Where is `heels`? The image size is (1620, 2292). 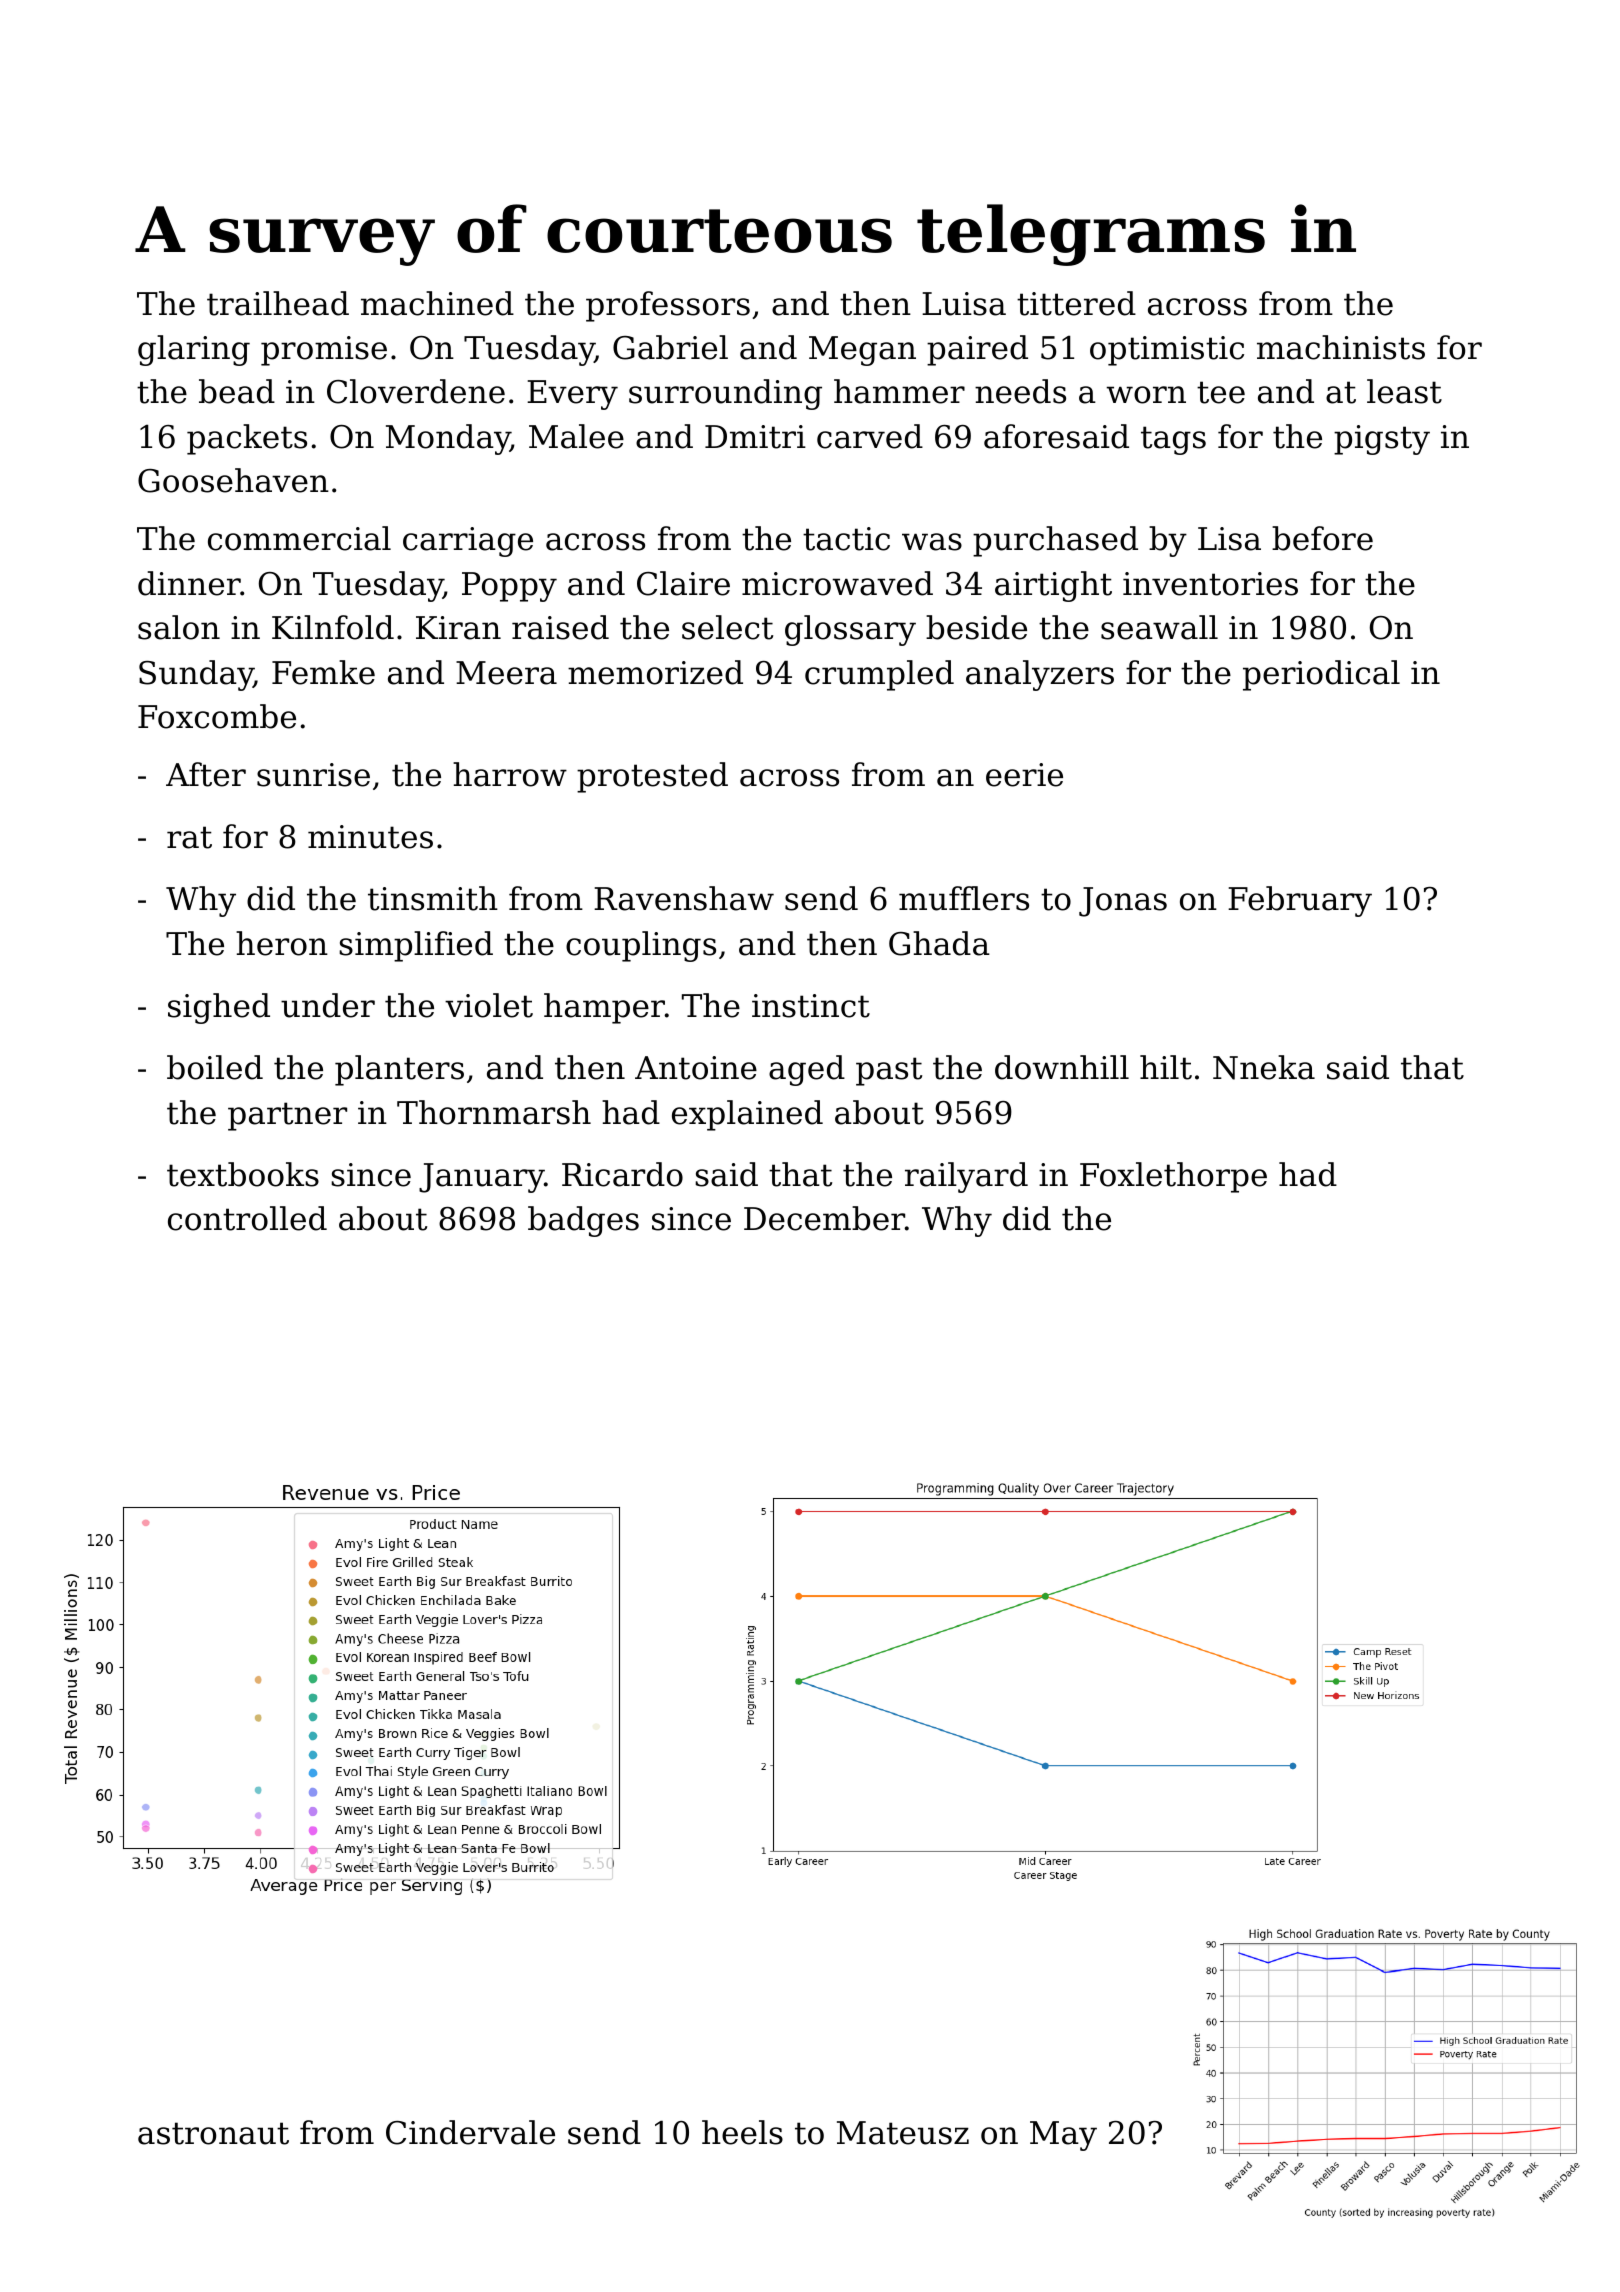
heels is located at coordinates (742, 2132).
